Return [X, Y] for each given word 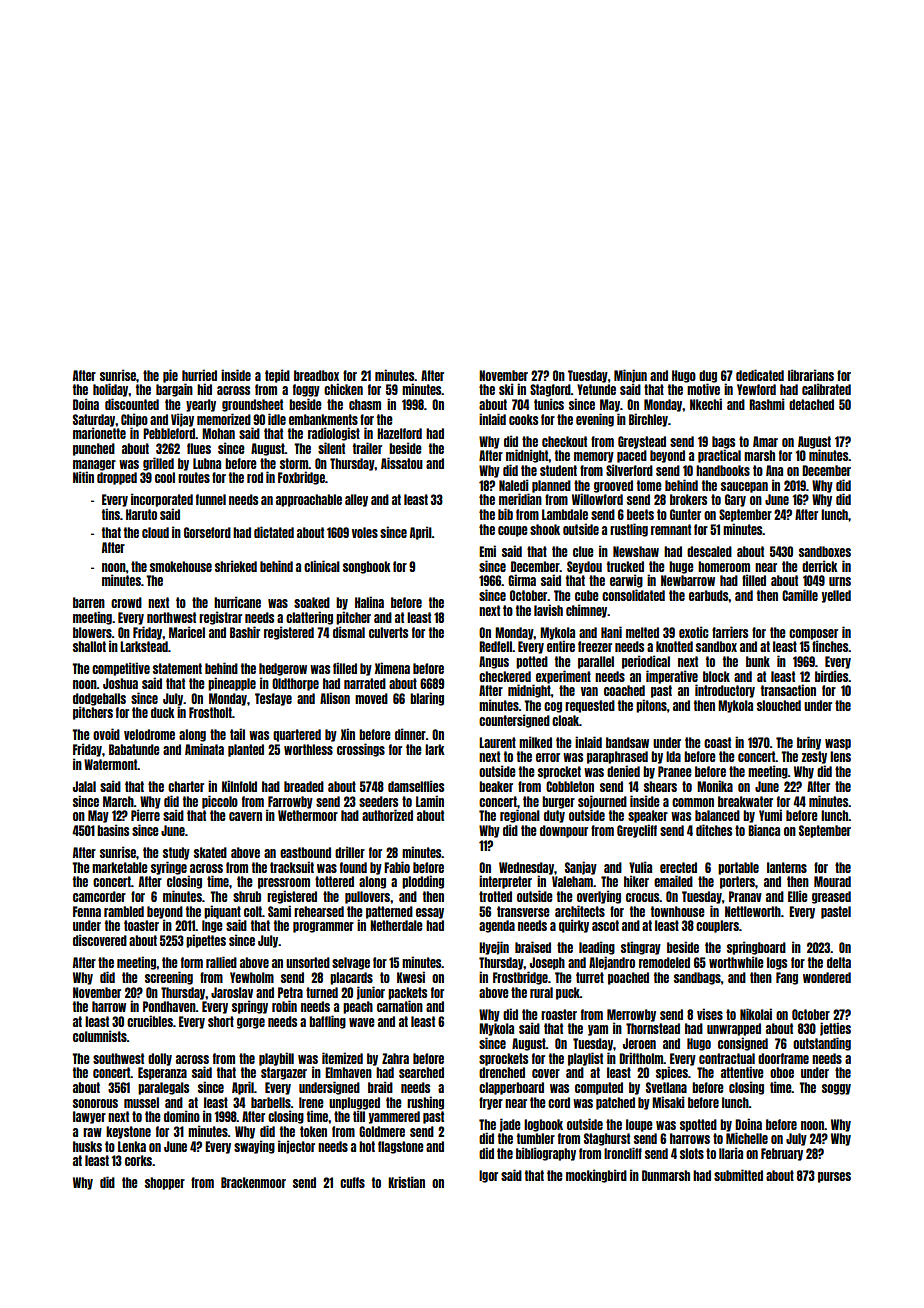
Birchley [648, 420]
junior [371, 993]
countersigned [514, 721]
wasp [838, 744]
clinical [322, 566]
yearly [201, 405]
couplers [717, 926]
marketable [120, 867]
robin [284, 1006]
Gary [735, 500]
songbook [367, 567]
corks [138, 1160]
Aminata [204, 749]
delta [839, 962]
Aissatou [402, 463]
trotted [495, 896]
